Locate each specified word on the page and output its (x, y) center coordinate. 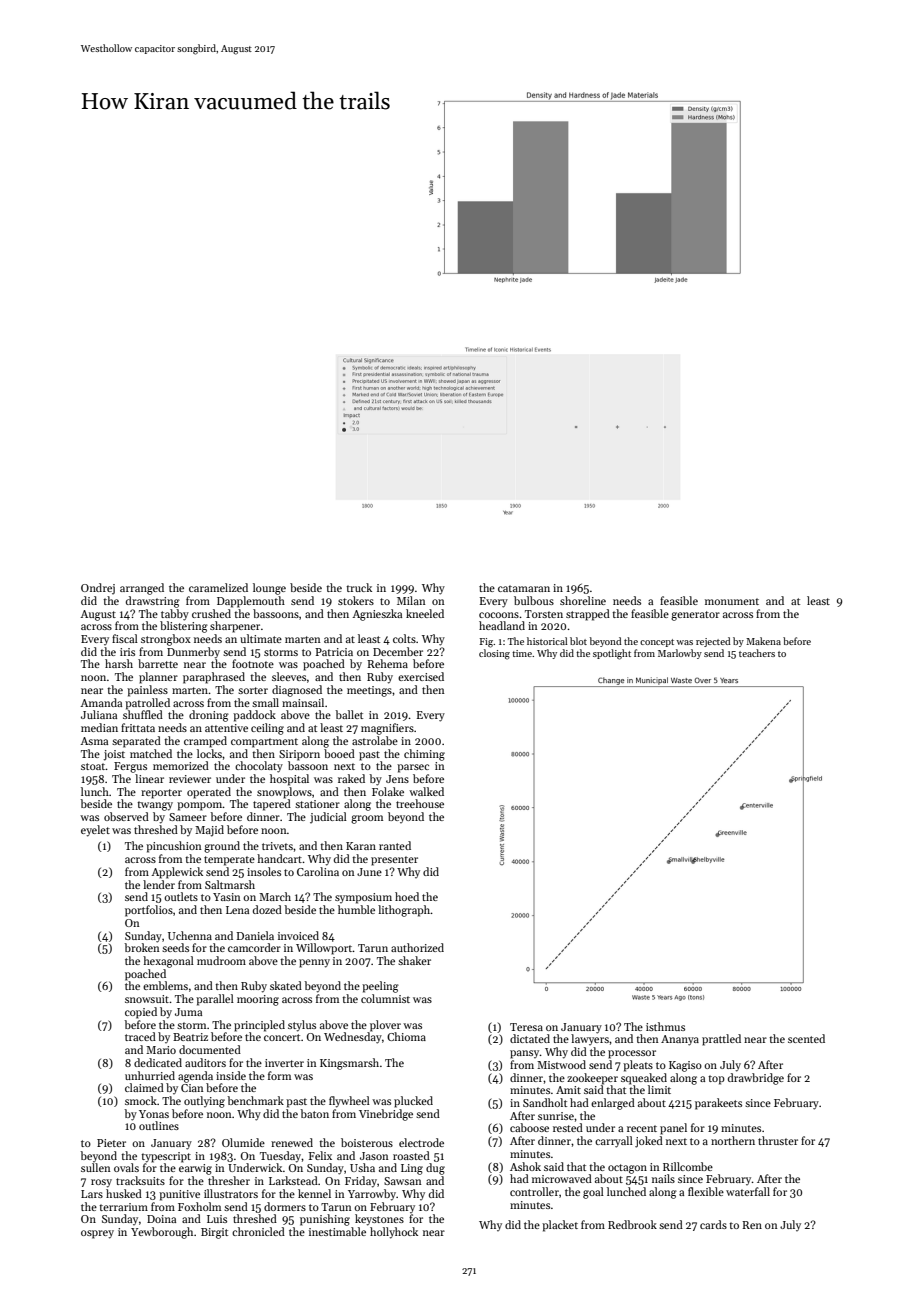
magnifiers (387, 729)
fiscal (125, 638)
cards (713, 1224)
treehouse (420, 803)
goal (593, 1193)
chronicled (258, 1231)
